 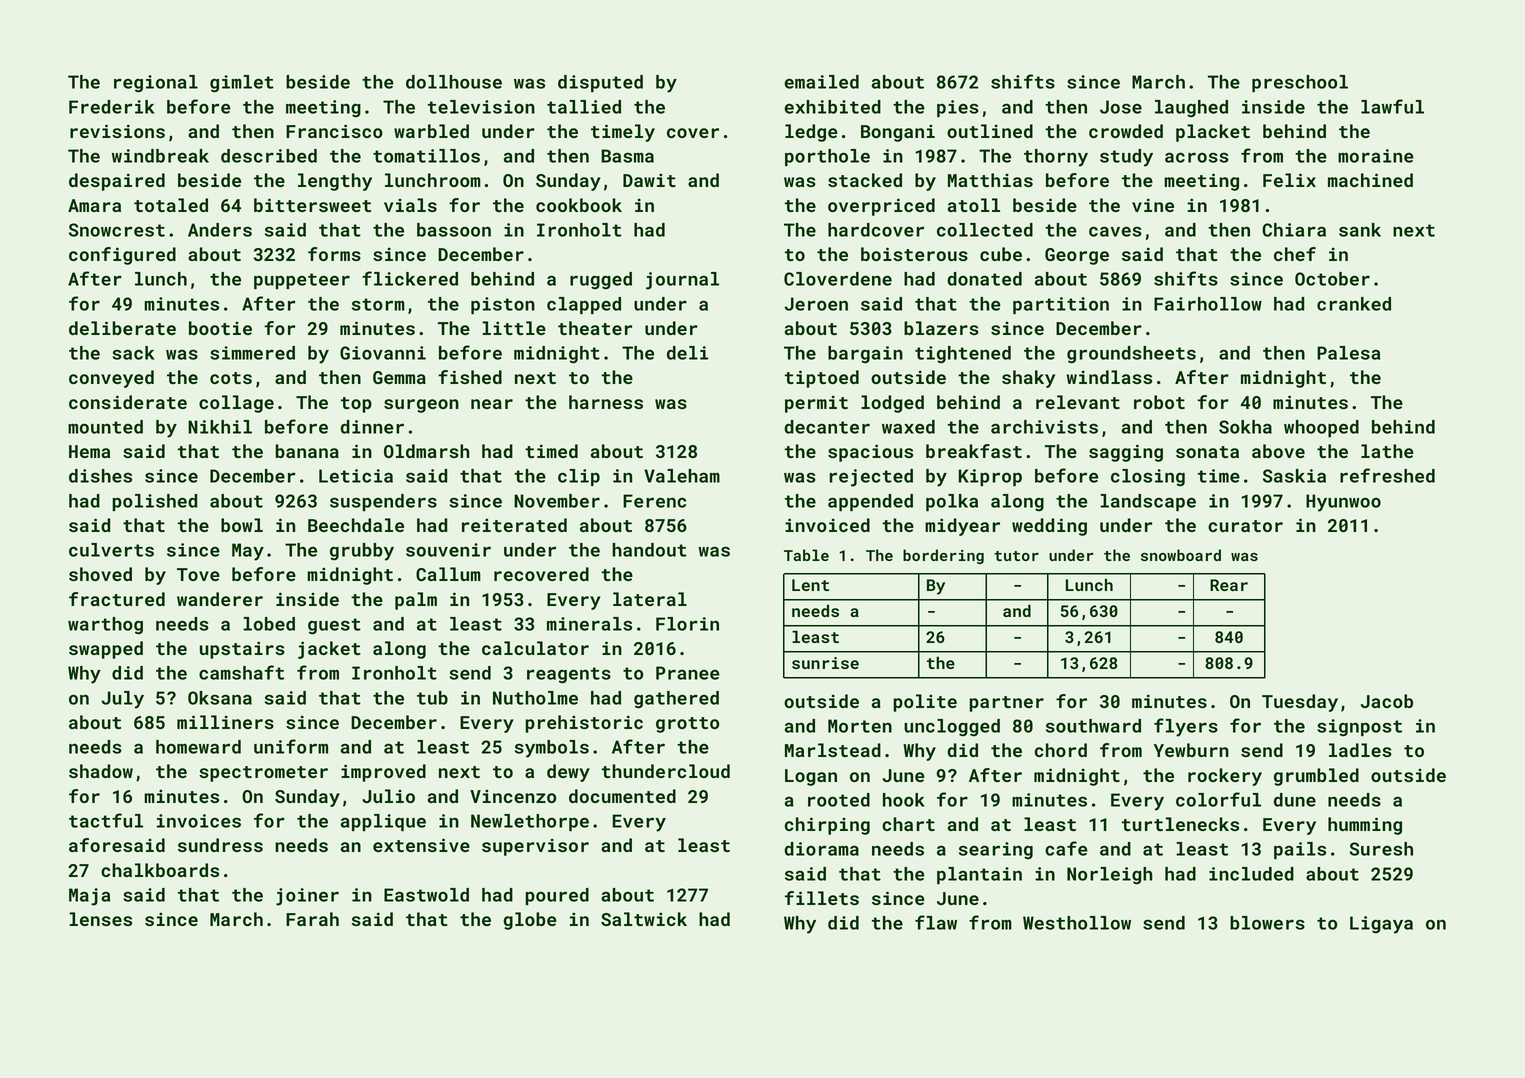 I want to click on dewy, so click(x=568, y=773).
